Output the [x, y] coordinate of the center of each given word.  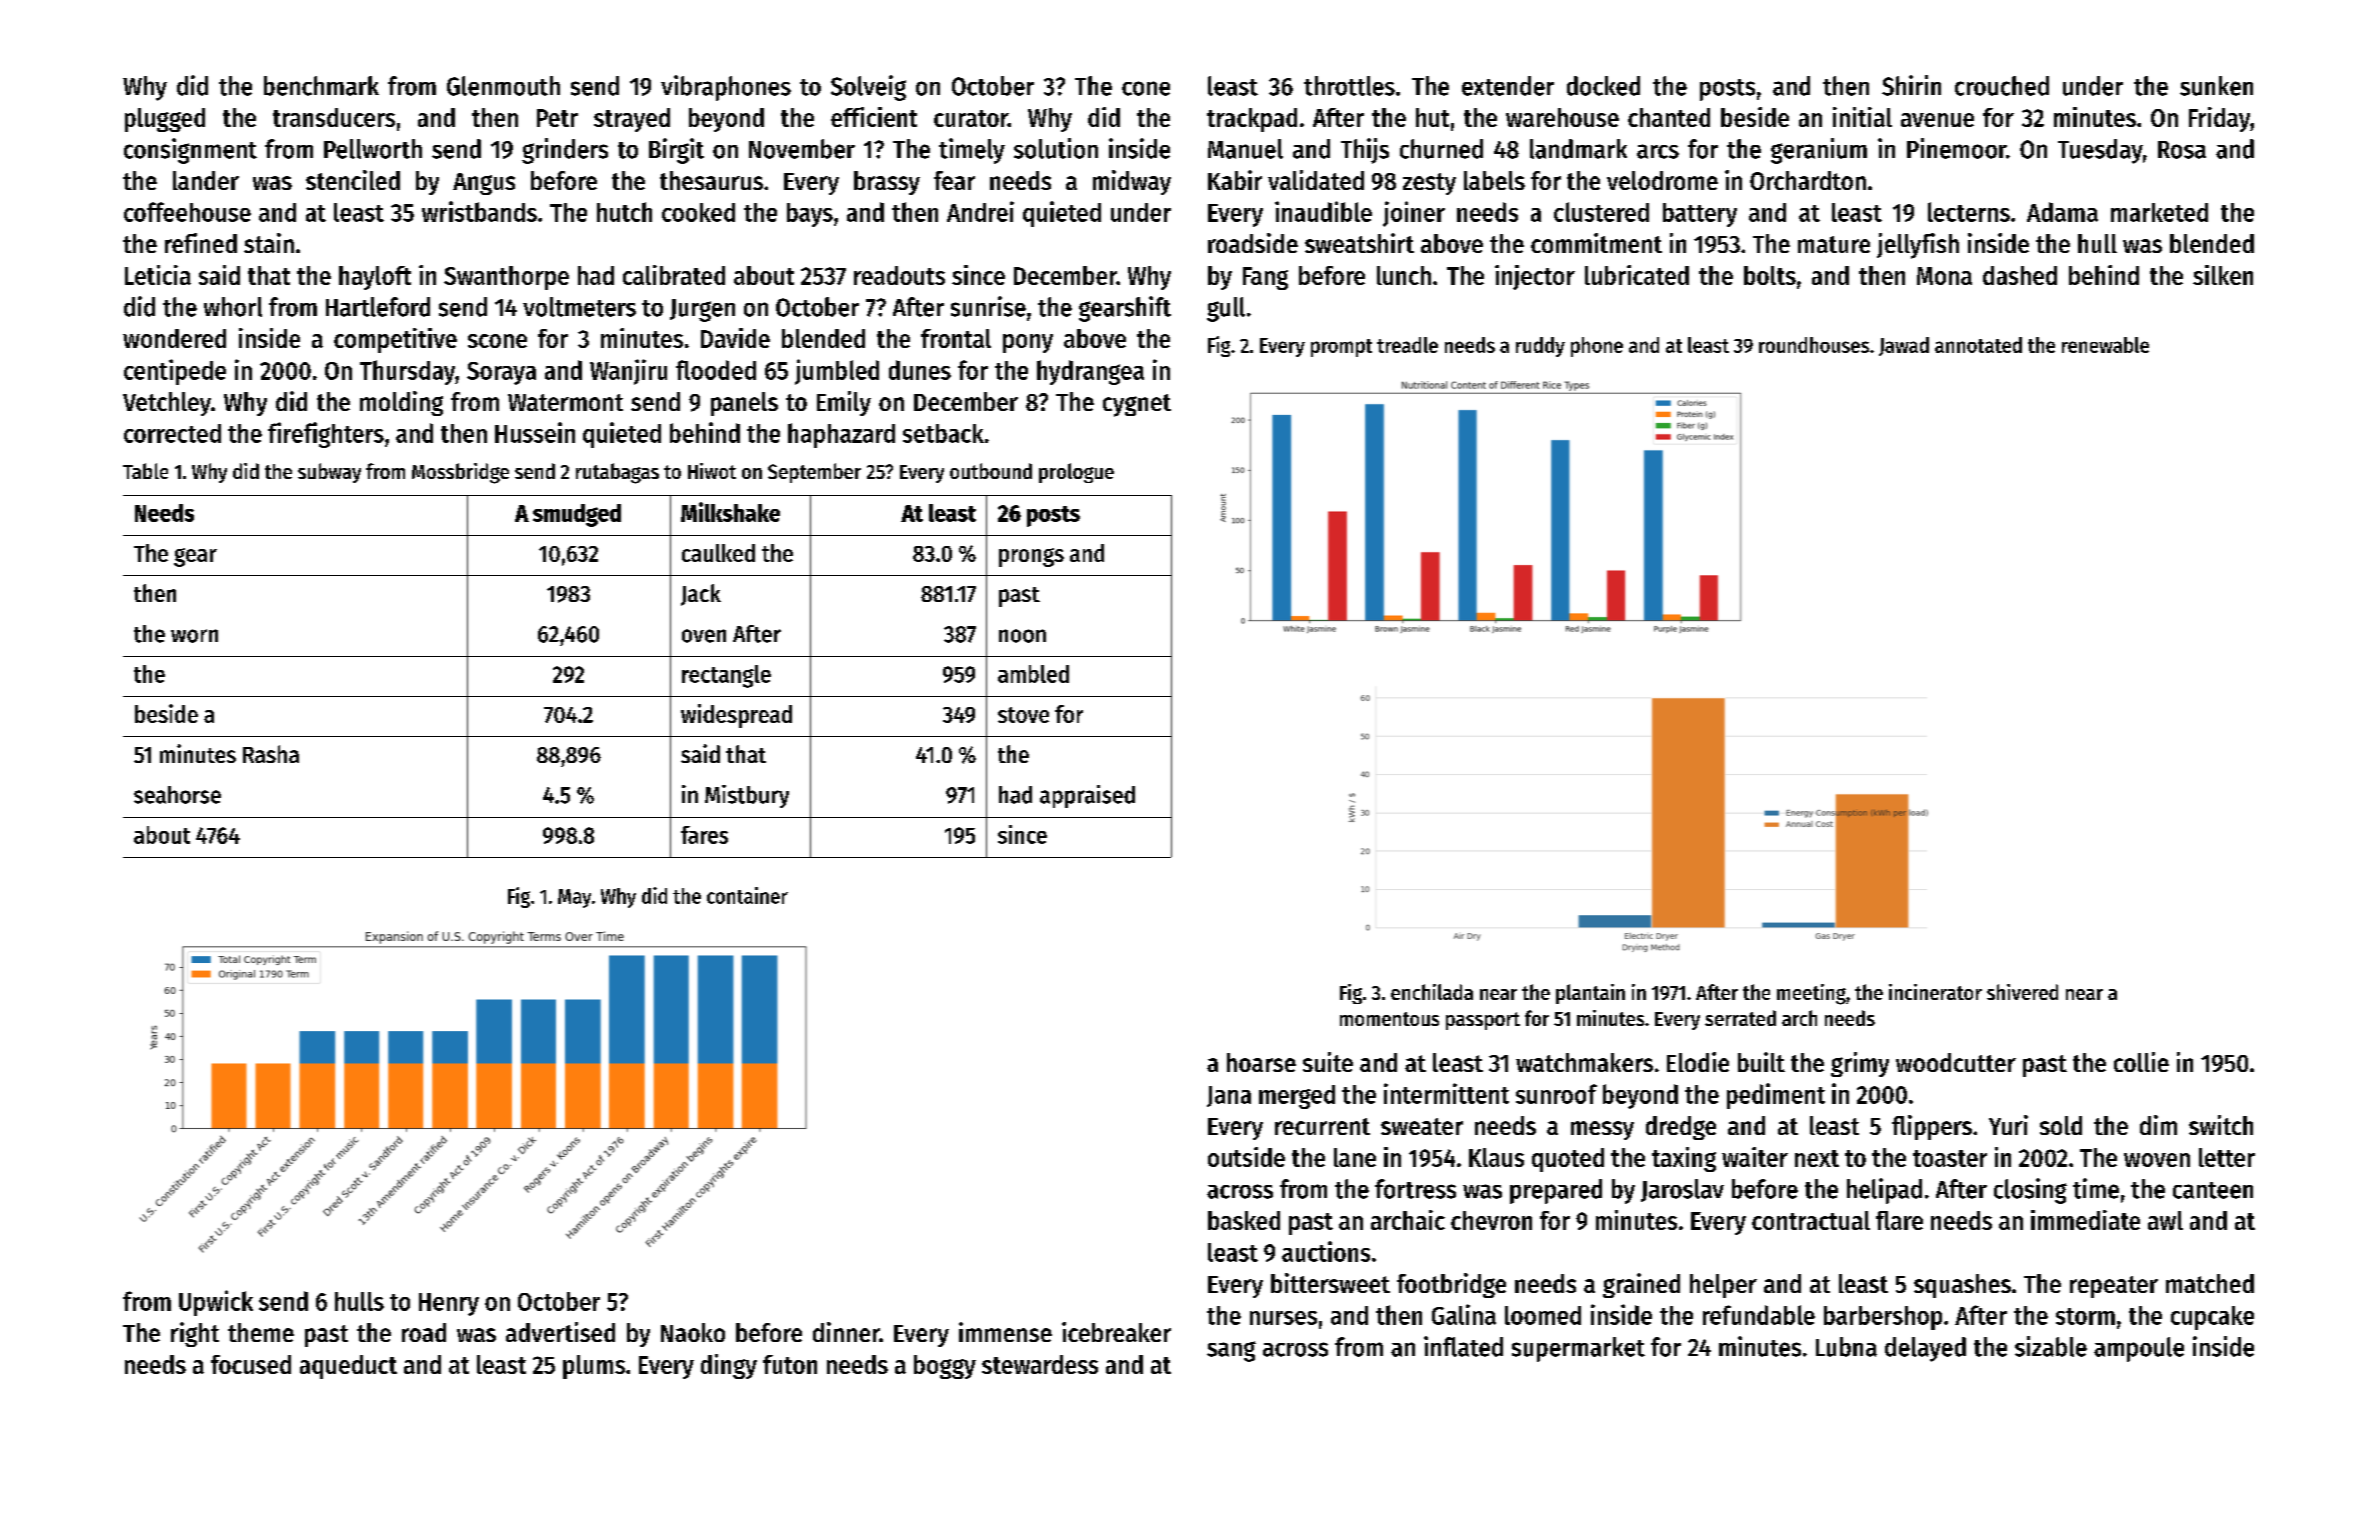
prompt [1341, 348]
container [747, 895]
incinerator [1935, 992]
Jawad [1904, 346]
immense [1005, 1332]
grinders [565, 151]
